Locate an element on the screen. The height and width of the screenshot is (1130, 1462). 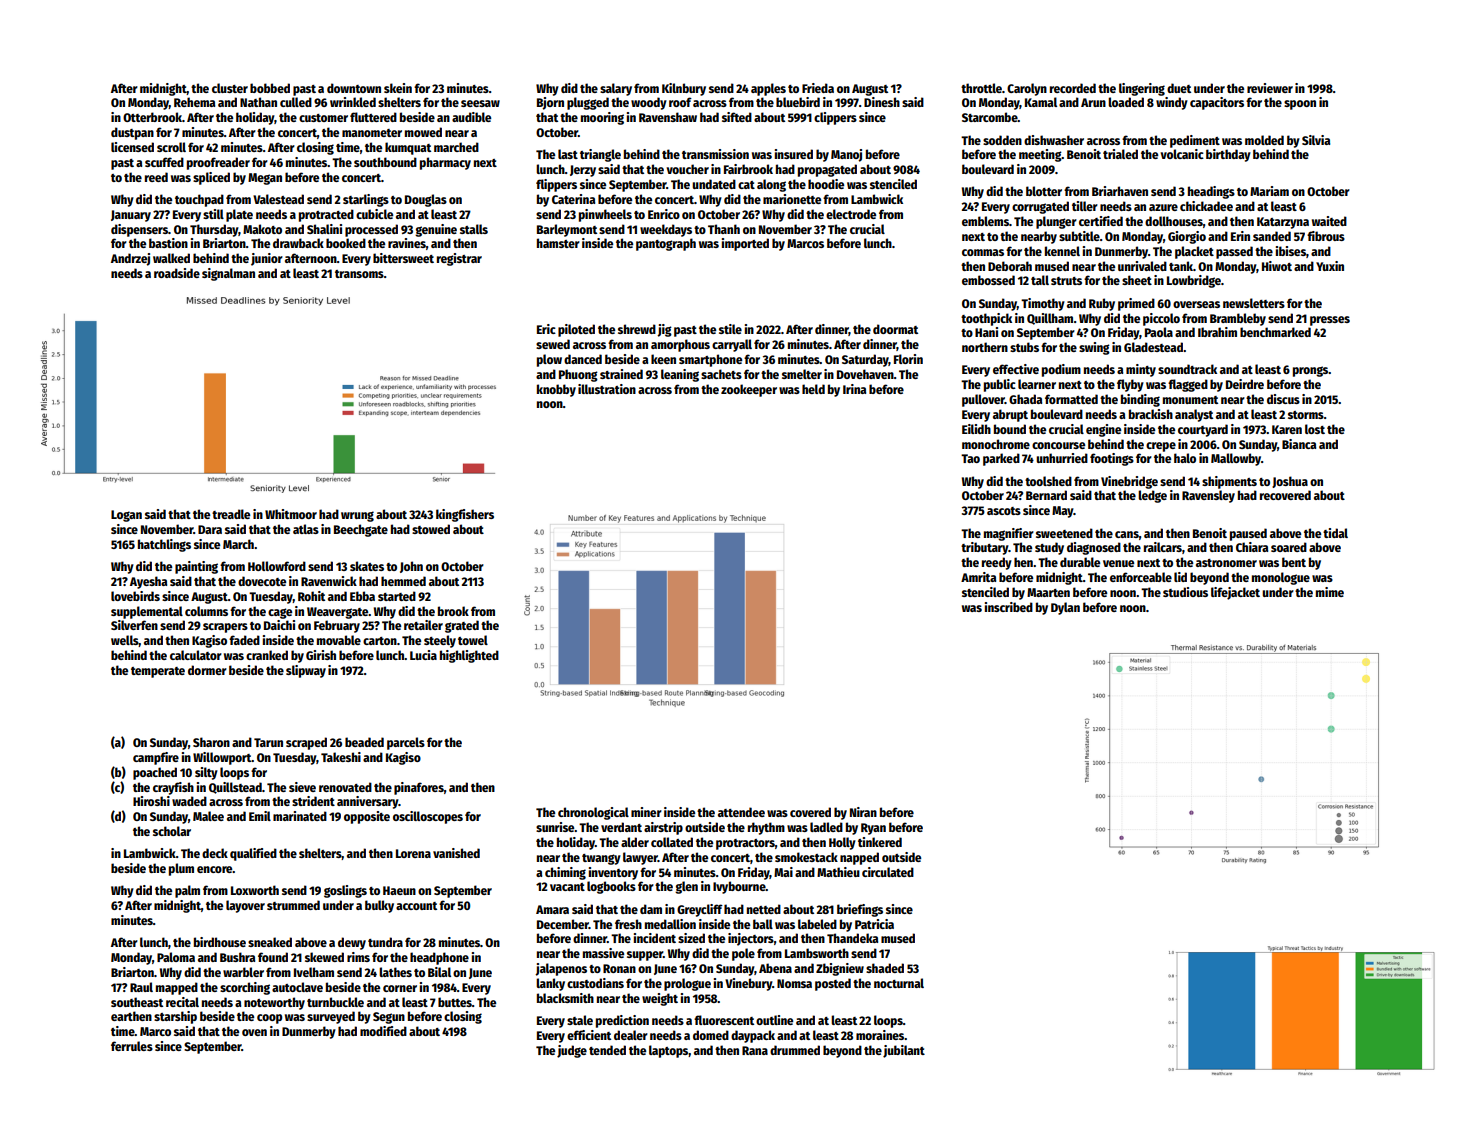
ferrules is located at coordinates (132, 1046).
